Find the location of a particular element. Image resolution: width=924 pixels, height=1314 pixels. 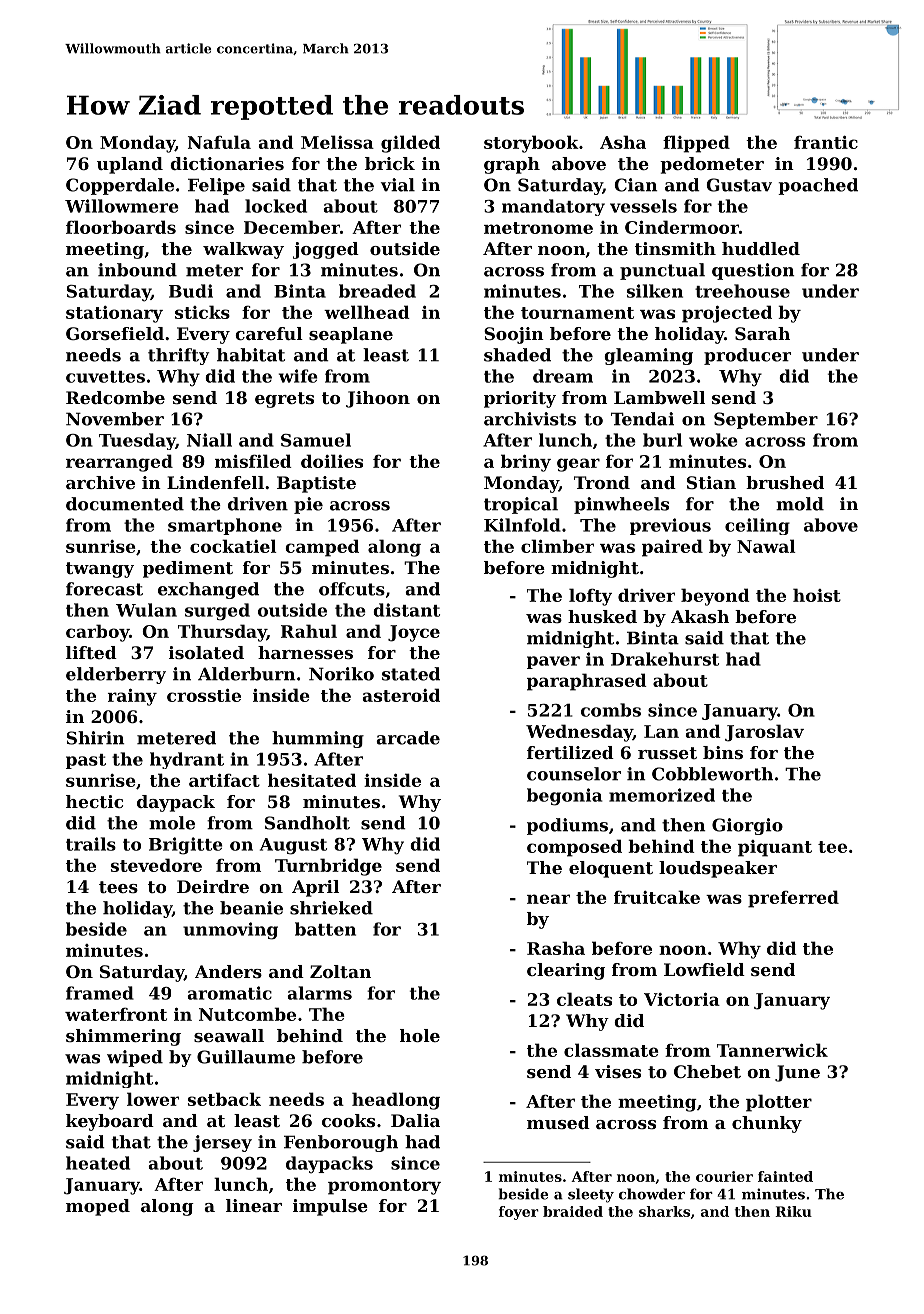

seawall is located at coordinates (229, 1035).
